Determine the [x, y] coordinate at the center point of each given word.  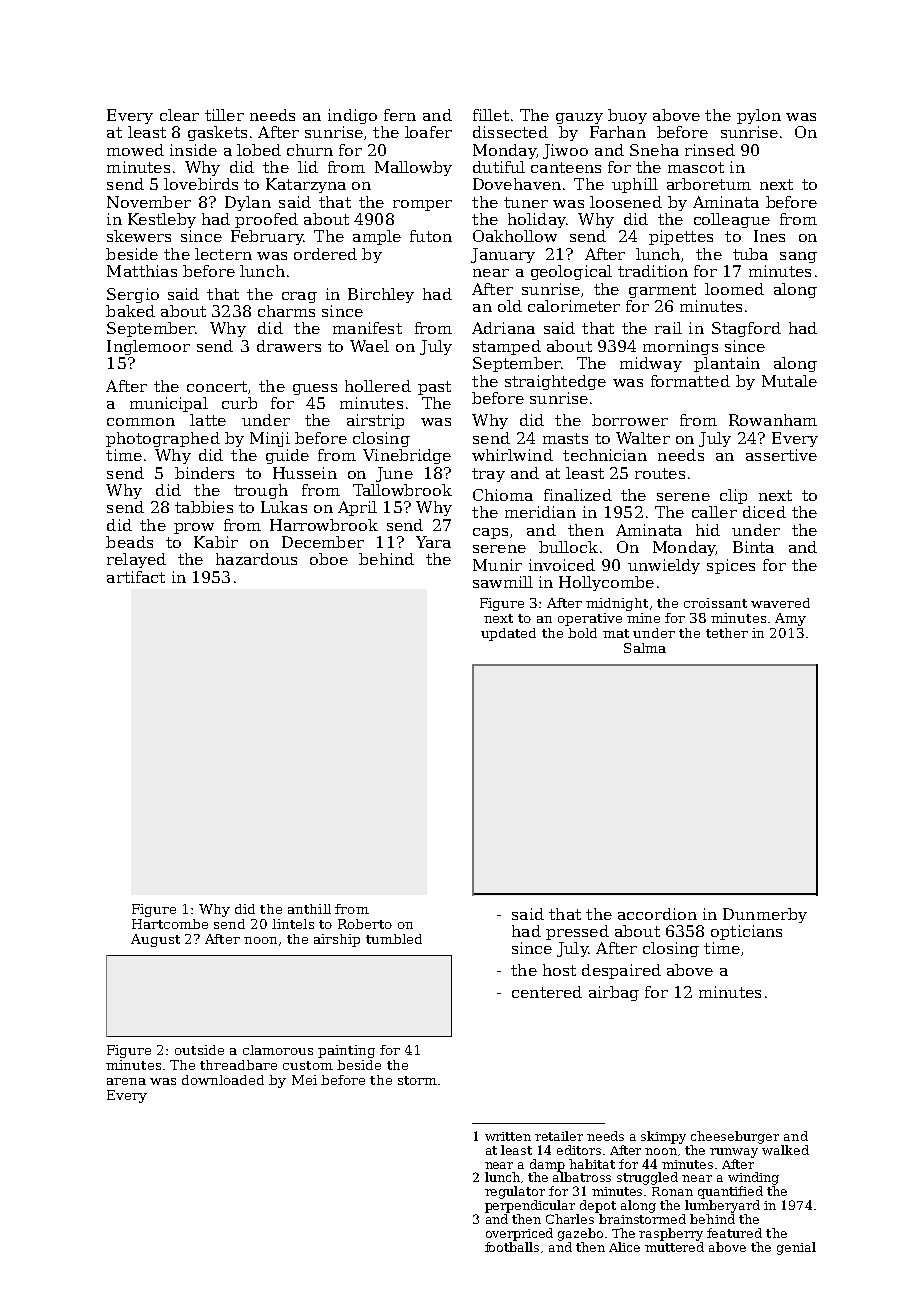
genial [796, 1248]
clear [179, 115]
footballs [512, 1247]
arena [126, 1081]
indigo [352, 116]
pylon [759, 116]
